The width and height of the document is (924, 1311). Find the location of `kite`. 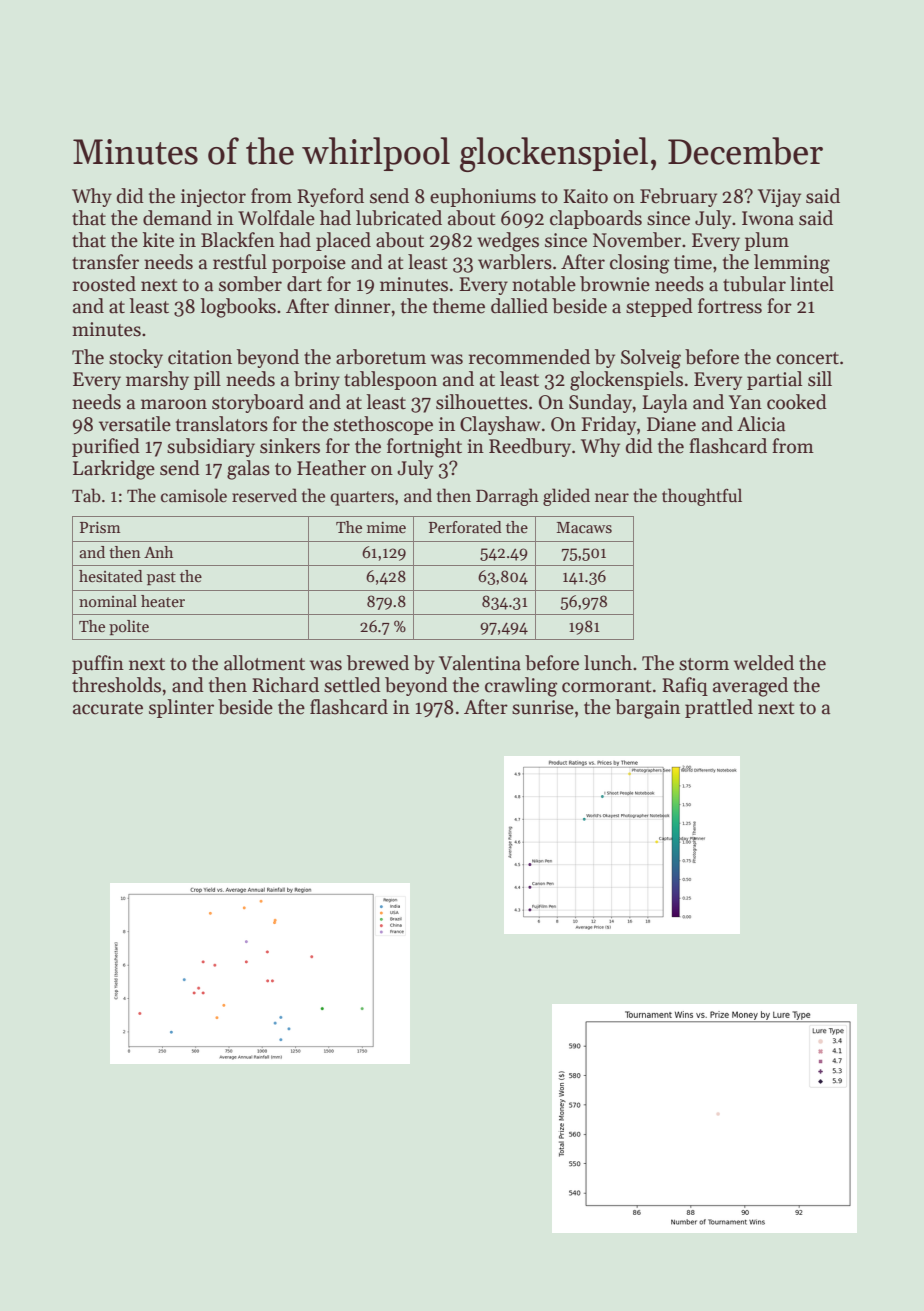

kite is located at coordinates (158, 240).
